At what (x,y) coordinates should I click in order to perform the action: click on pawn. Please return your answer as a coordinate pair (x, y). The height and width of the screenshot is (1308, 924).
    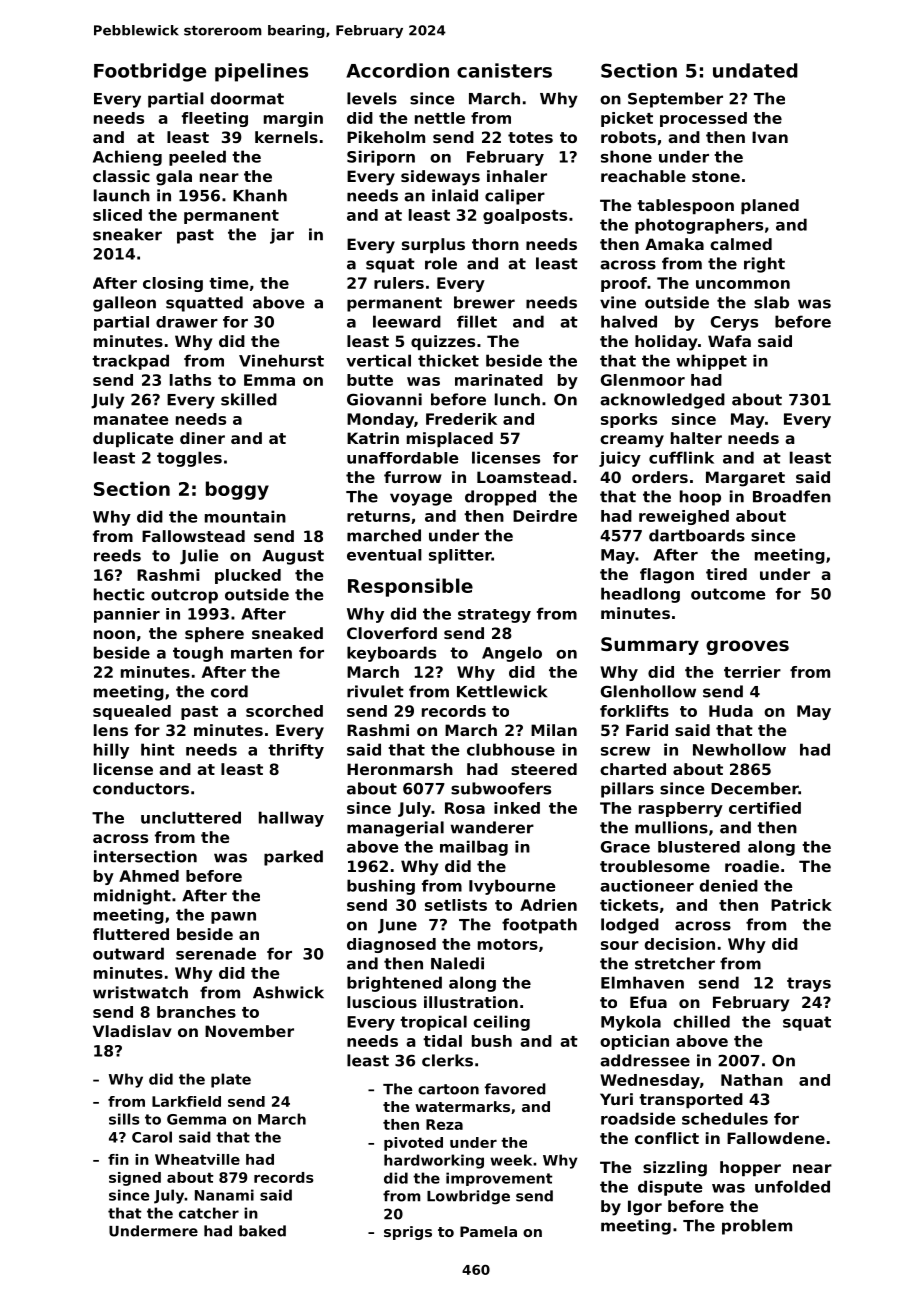
    Looking at the image, I should click on (233, 918).
